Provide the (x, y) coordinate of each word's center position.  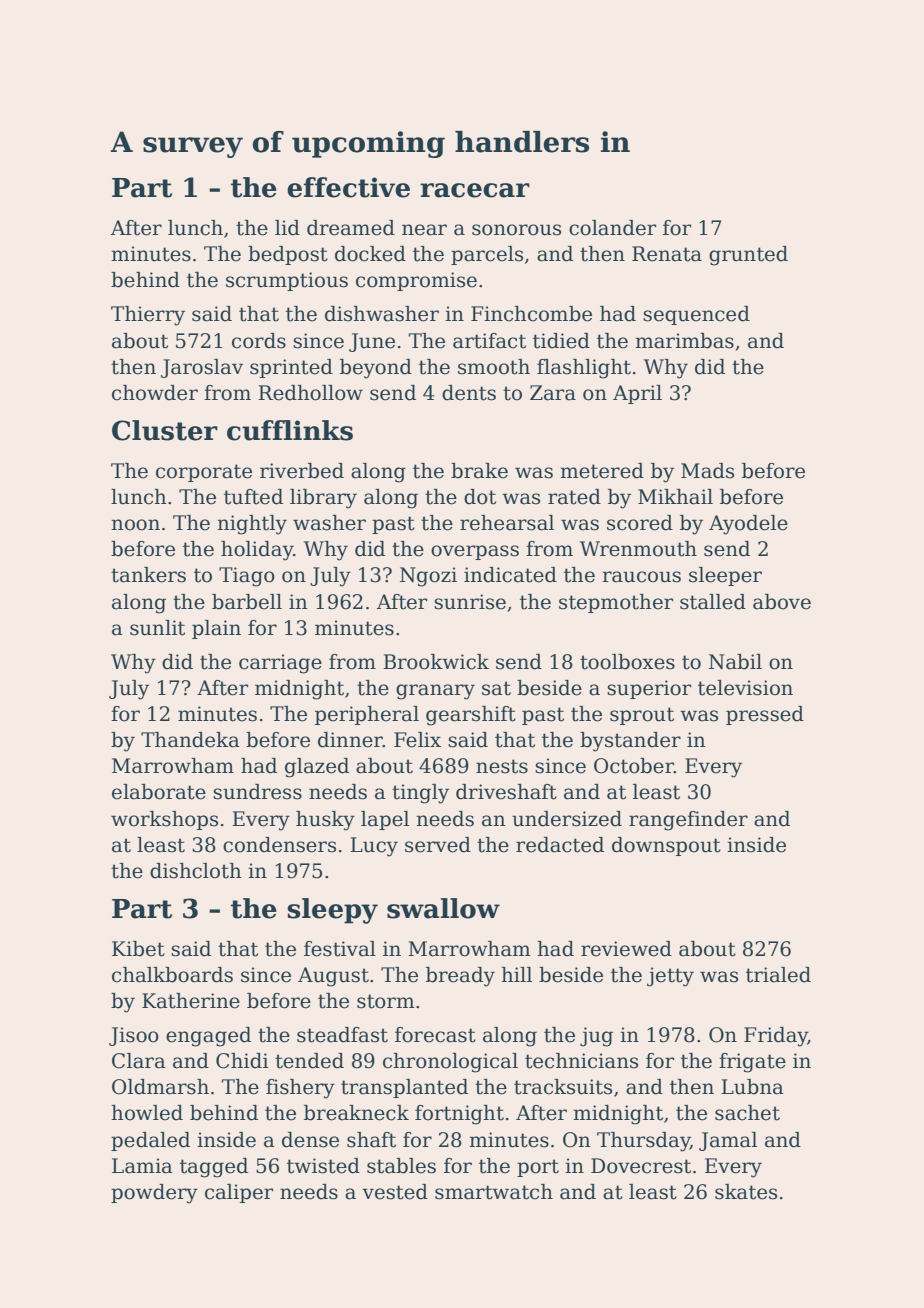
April (637, 394)
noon (135, 525)
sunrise (470, 602)
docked (370, 254)
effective (348, 187)
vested (395, 1192)
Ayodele (748, 525)
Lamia (142, 1166)
